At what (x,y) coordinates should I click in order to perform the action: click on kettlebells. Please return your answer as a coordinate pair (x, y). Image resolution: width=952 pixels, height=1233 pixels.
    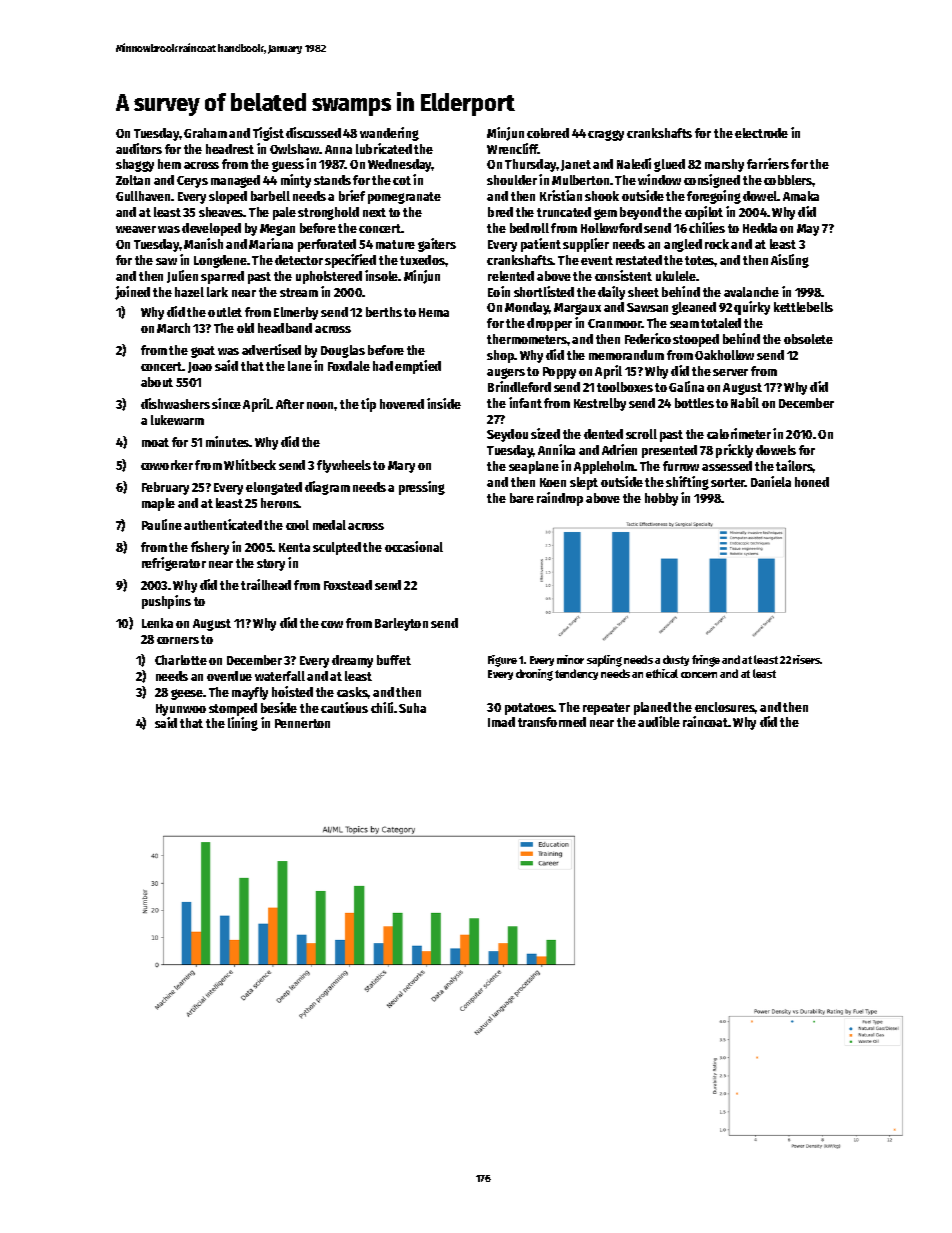
    Looking at the image, I should click on (803, 307).
